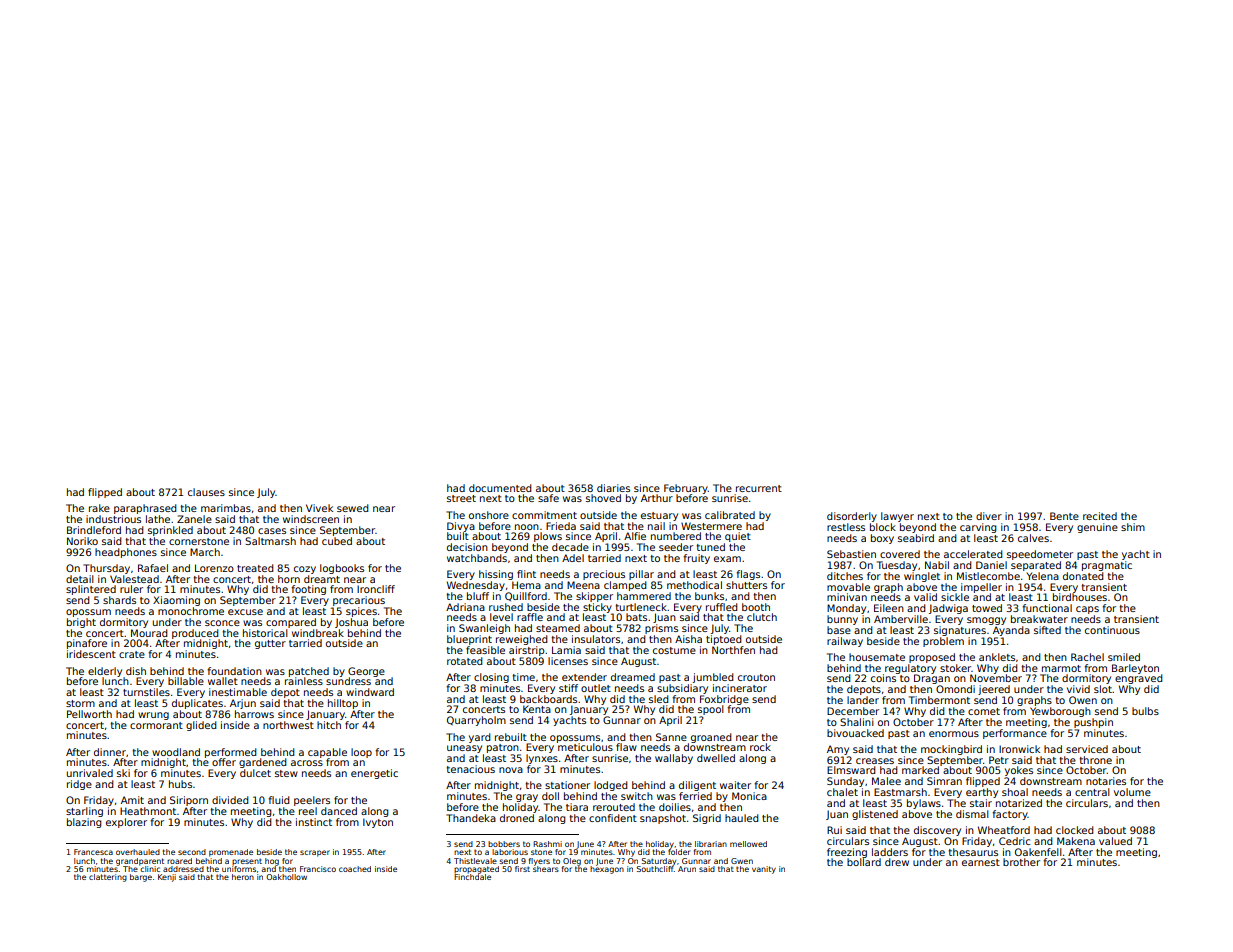 The width and height of the screenshot is (1233, 952). What do you see at coordinates (105, 672) in the screenshot?
I see `elderly` at bounding box center [105, 672].
